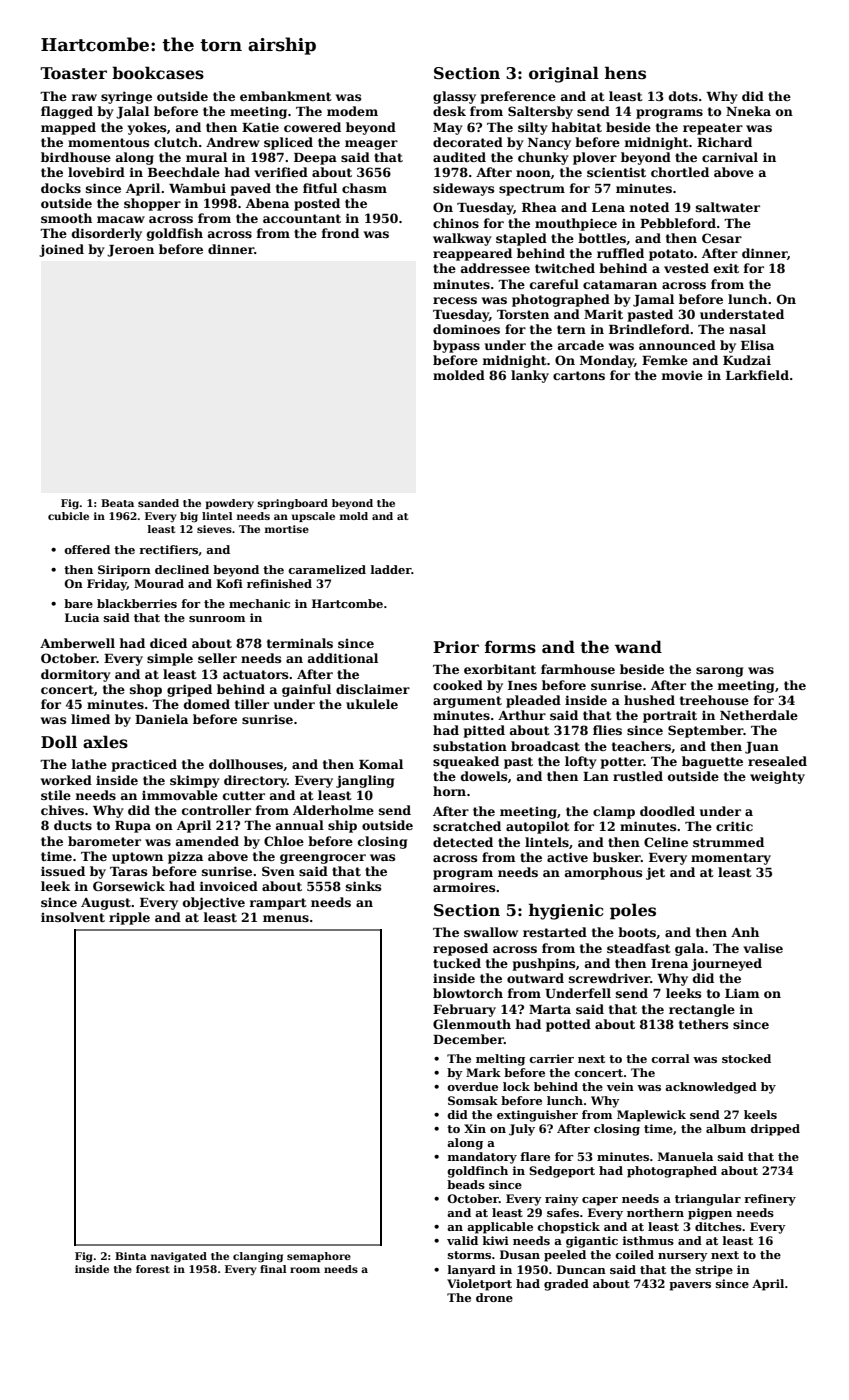 The height and width of the screenshot is (1400, 849). What do you see at coordinates (454, 97) in the screenshot?
I see `glassy` at bounding box center [454, 97].
